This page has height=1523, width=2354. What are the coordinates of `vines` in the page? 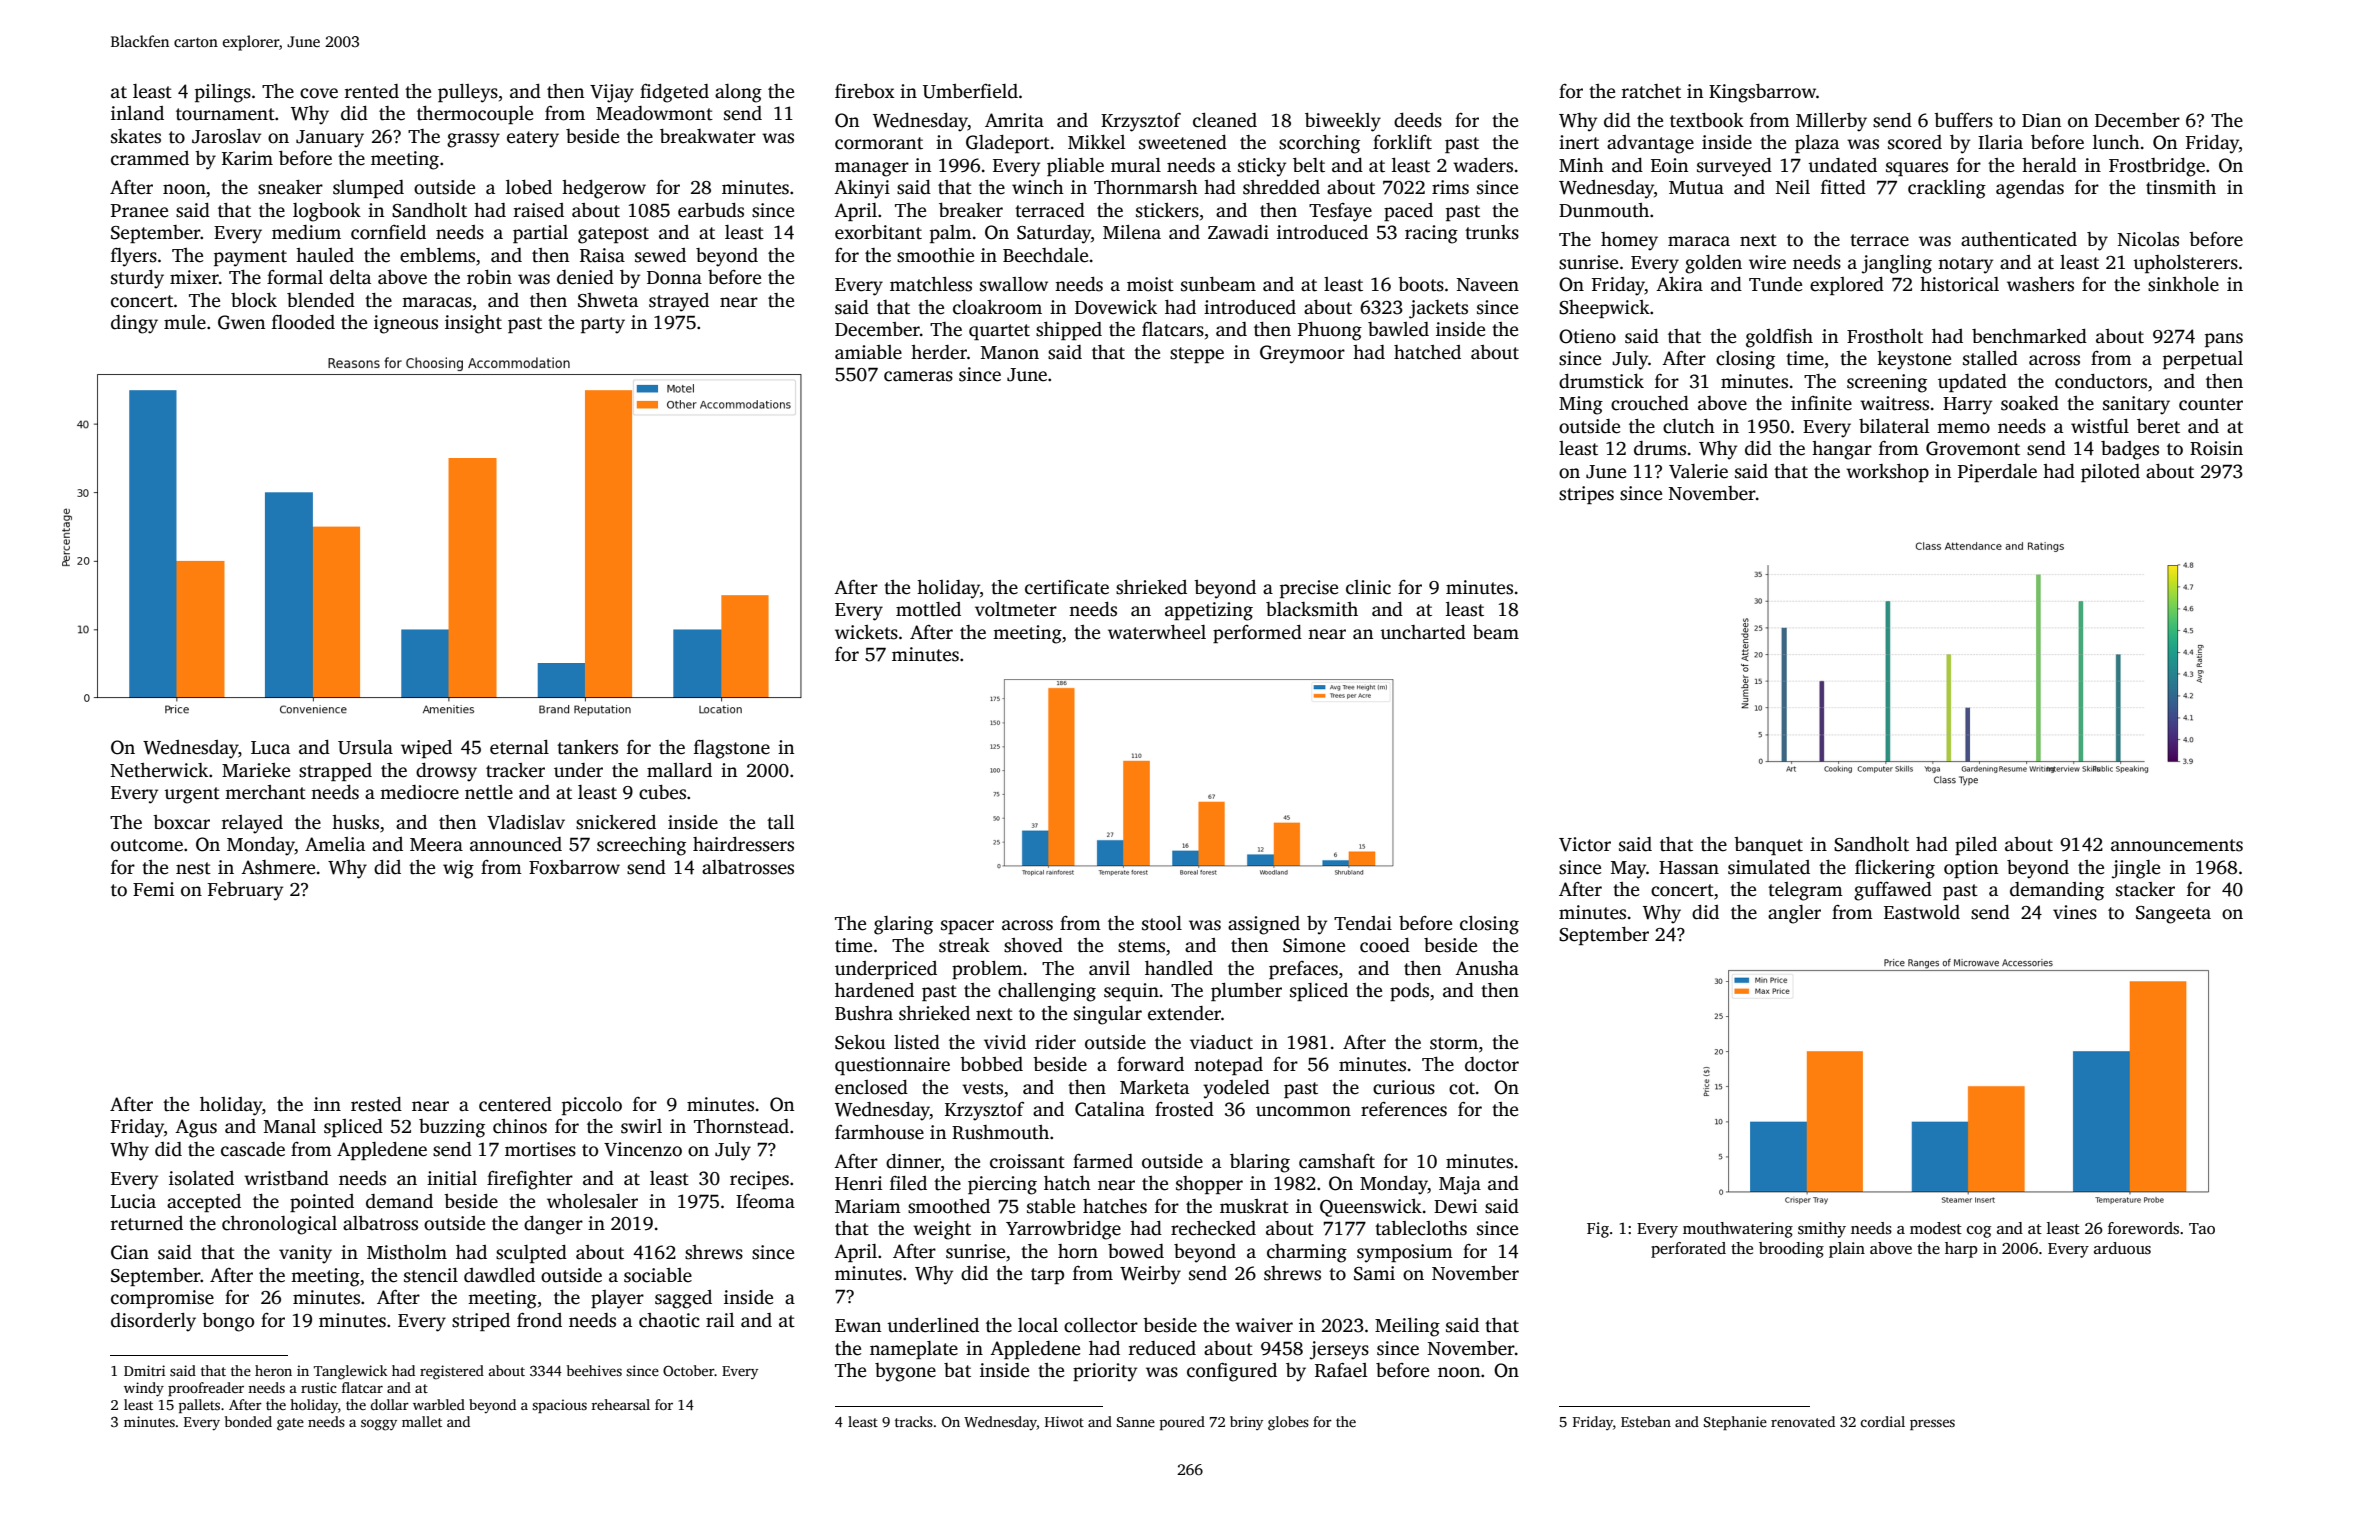 It's located at (2075, 912).
